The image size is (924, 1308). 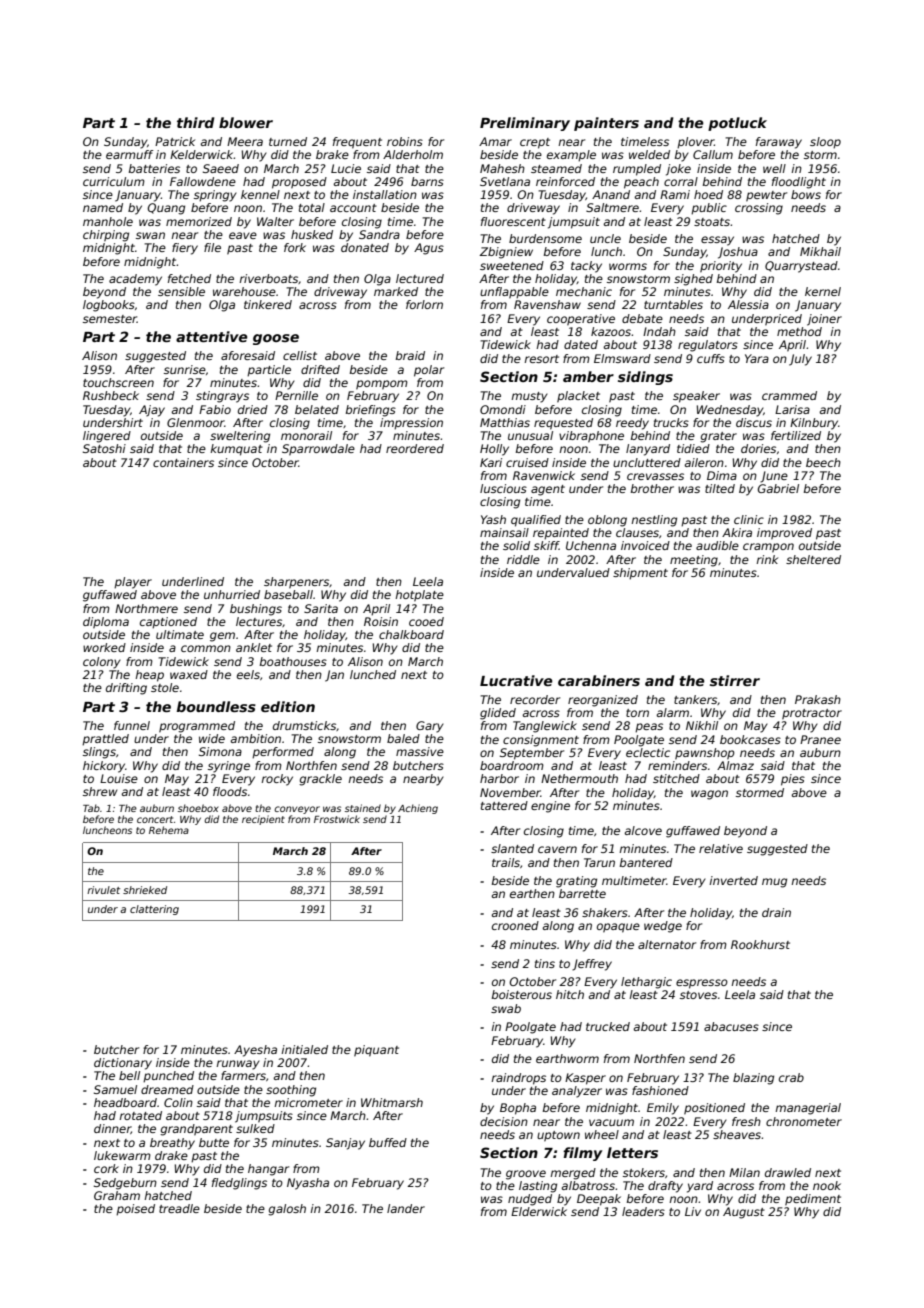 I want to click on Colin, so click(x=178, y=1102).
